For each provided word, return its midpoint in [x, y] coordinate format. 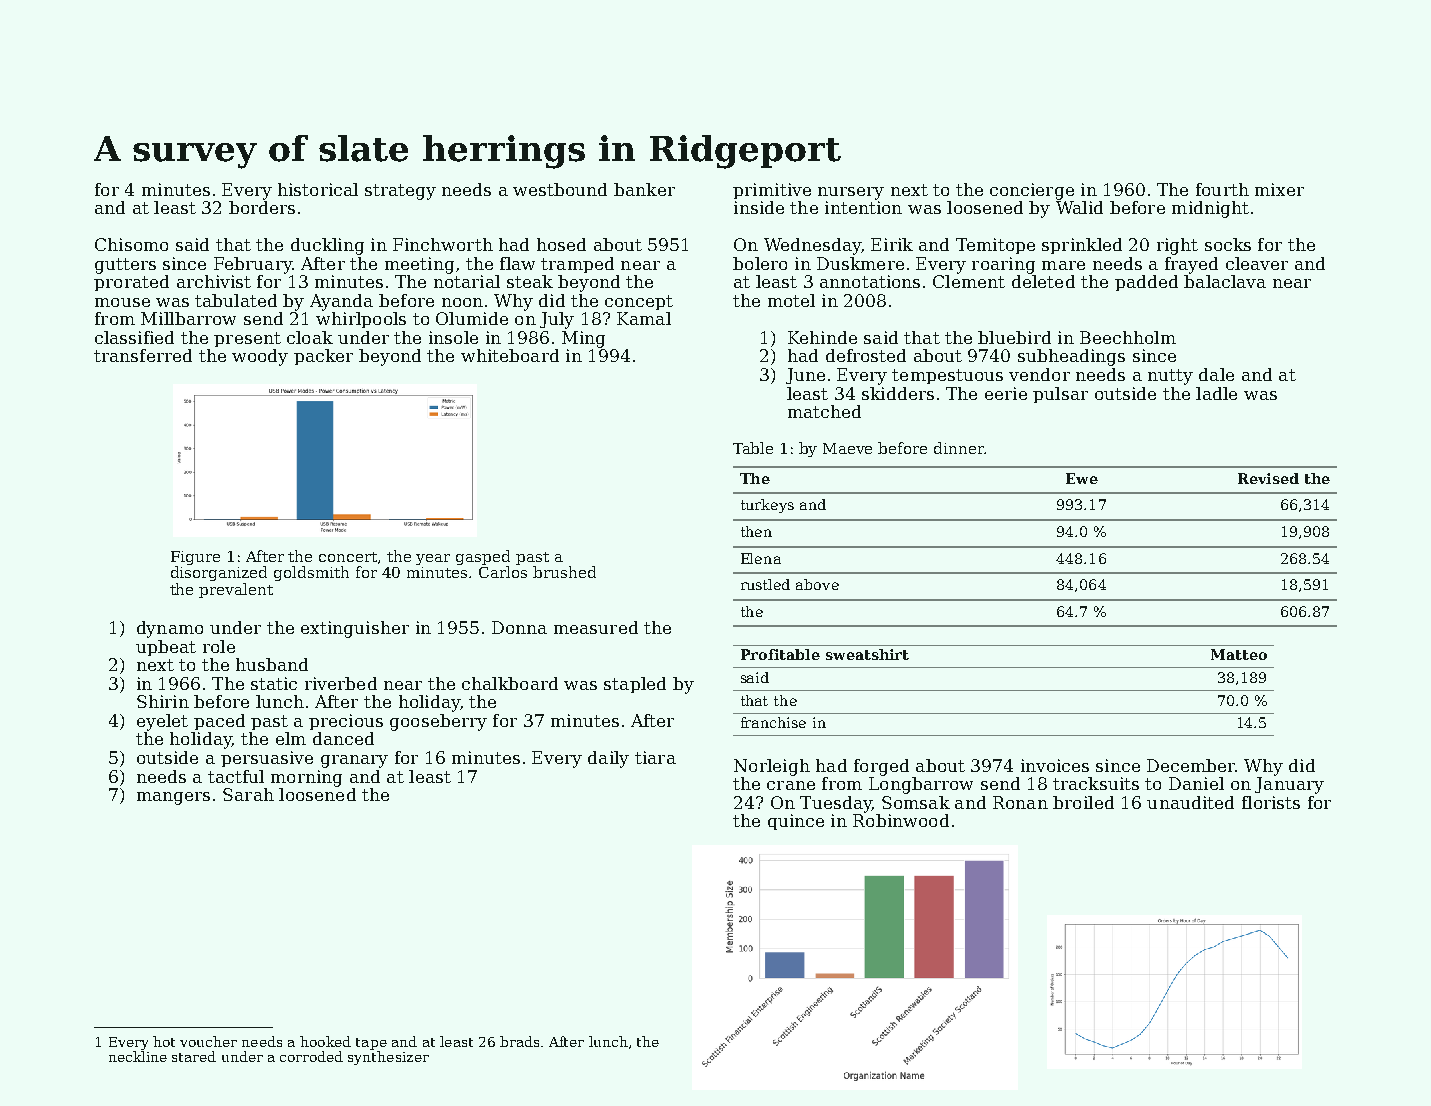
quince [796, 822]
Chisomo [131, 244]
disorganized [219, 573]
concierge [1032, 191]
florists [1271, 802]
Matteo [1239, 654]
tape [371, 1044]
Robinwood [901, 820]
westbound [560, 189]
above [817, 584]
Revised [1268, 478]
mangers [173, 798]
